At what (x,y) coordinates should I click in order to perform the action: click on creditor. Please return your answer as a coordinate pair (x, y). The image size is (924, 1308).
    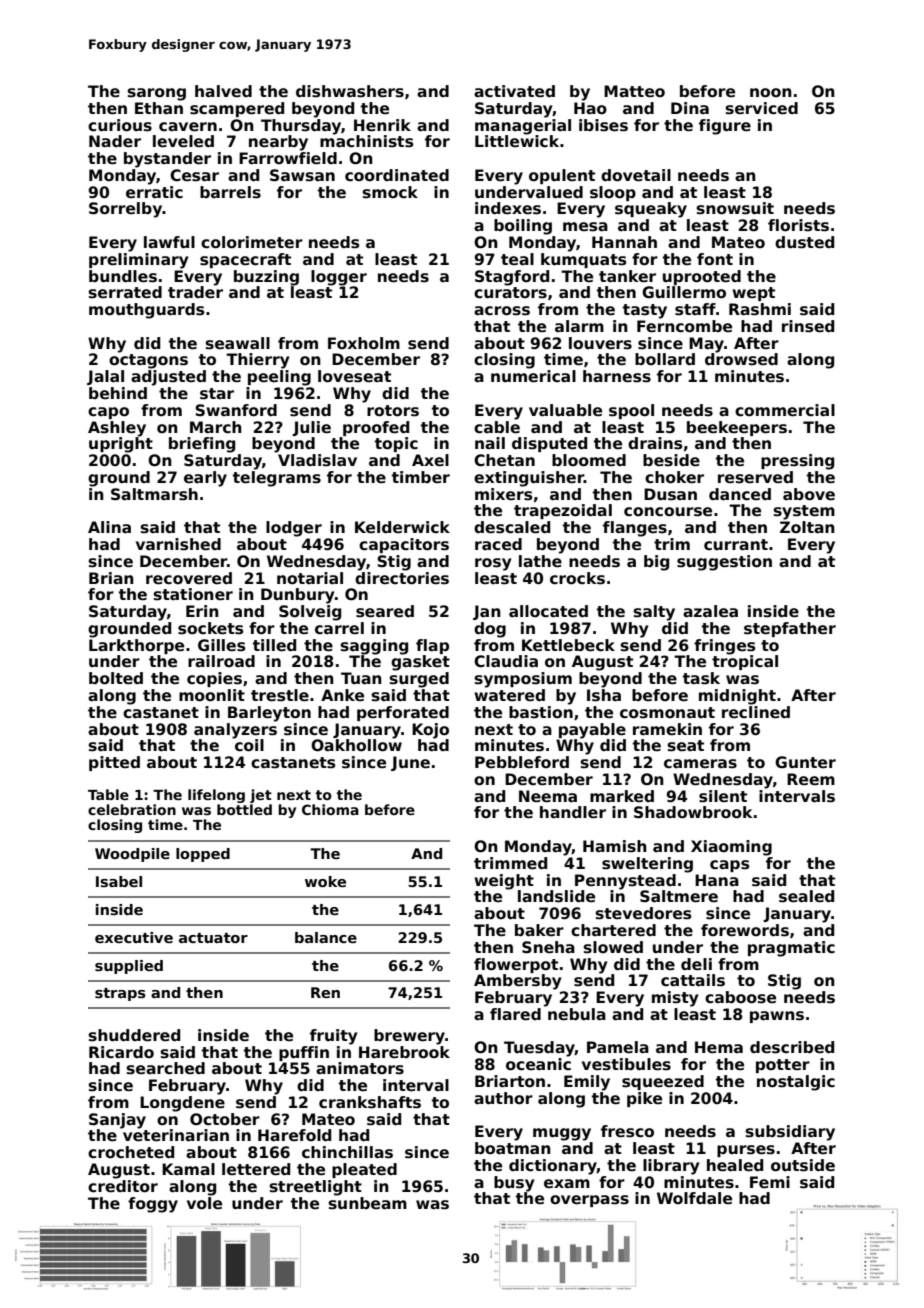
    Looking at the image, I should click on (123, 1186).
